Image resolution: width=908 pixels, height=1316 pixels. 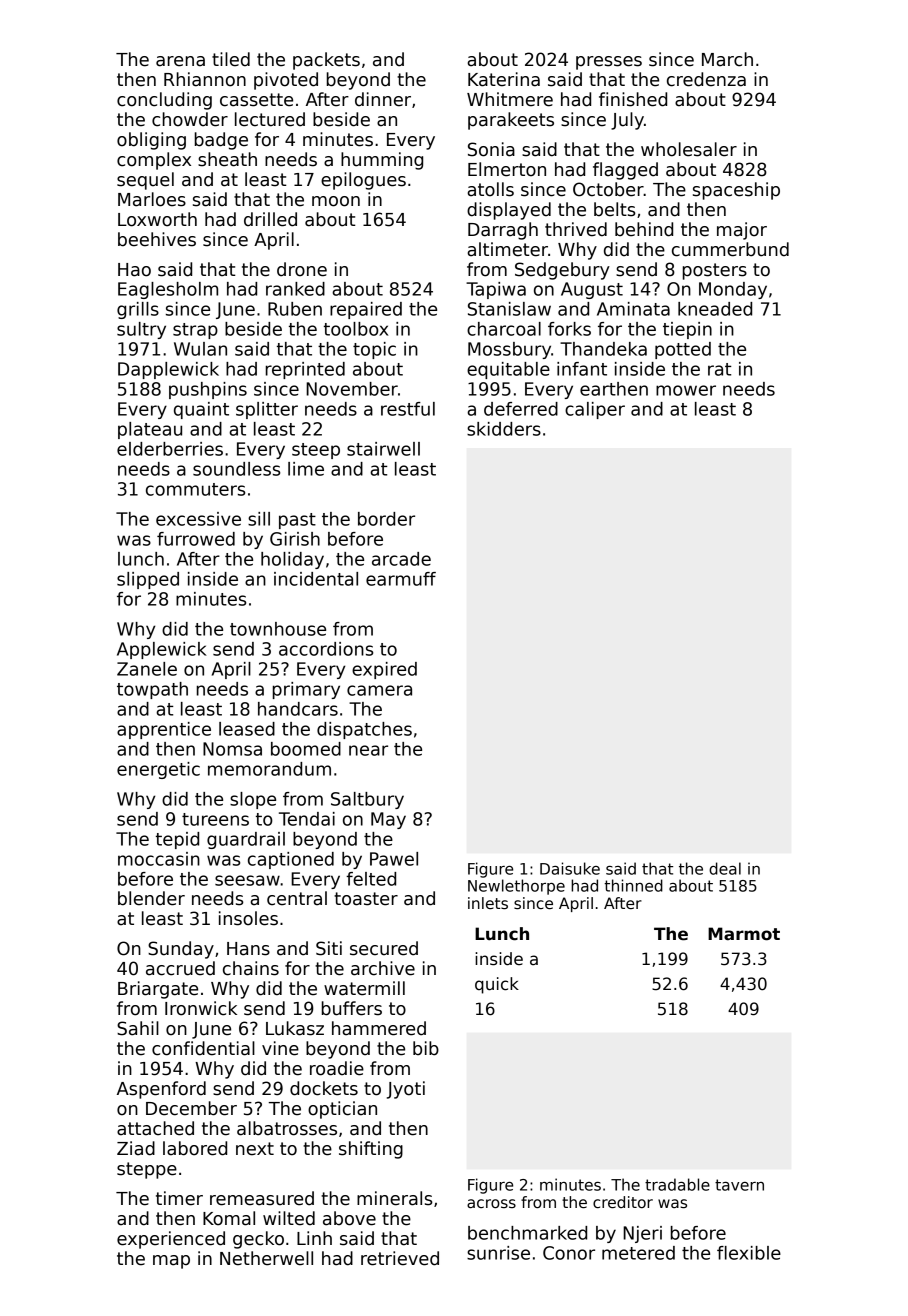 What do you see at coordinates (609, 63) in the document?
I see `presses` at bounding box center [609, 63].
